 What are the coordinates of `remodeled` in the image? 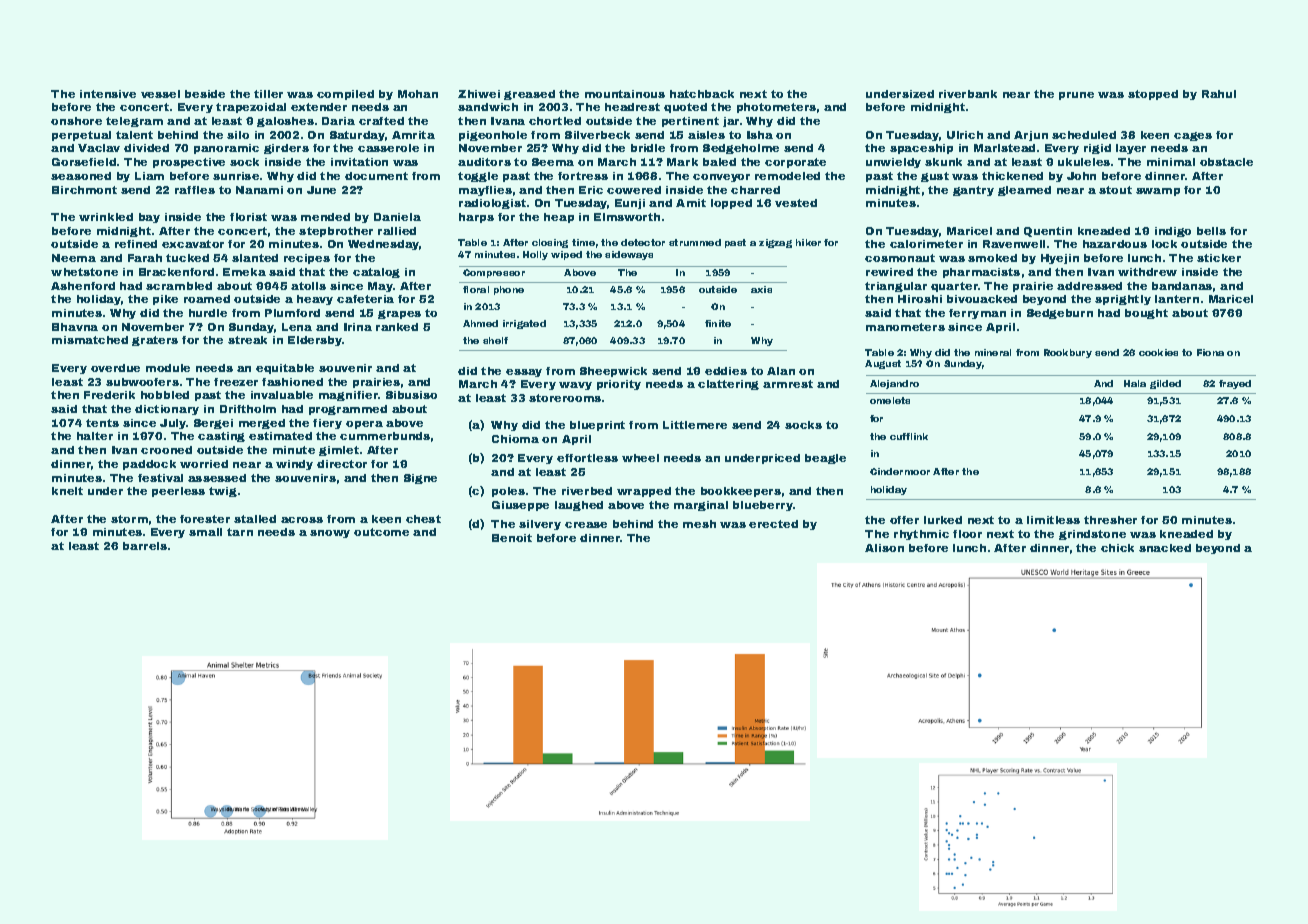 It's located at (787, 176).
